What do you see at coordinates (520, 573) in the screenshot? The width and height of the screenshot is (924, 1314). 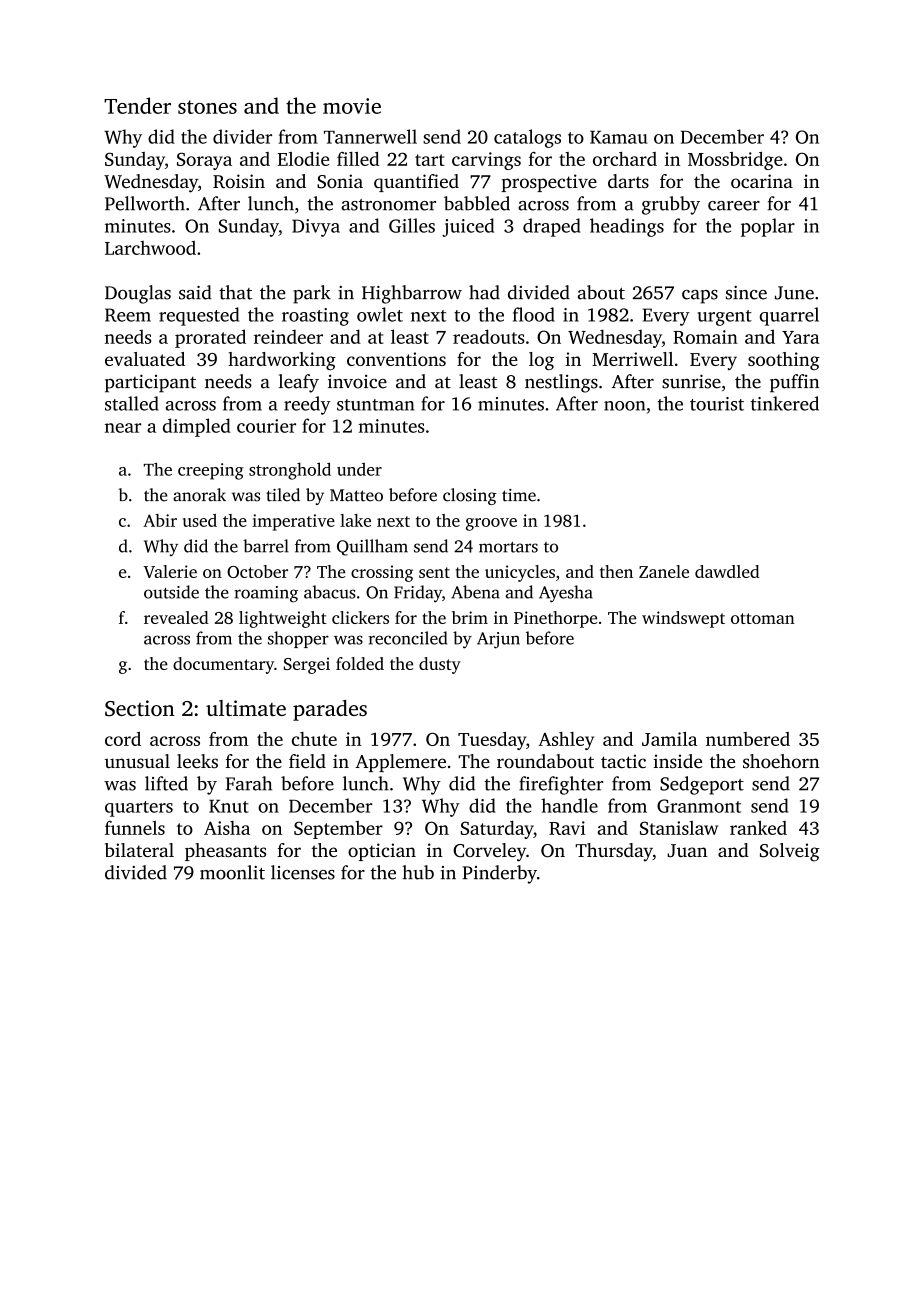 I see `unicycles` at bounding box center [520, 573].
